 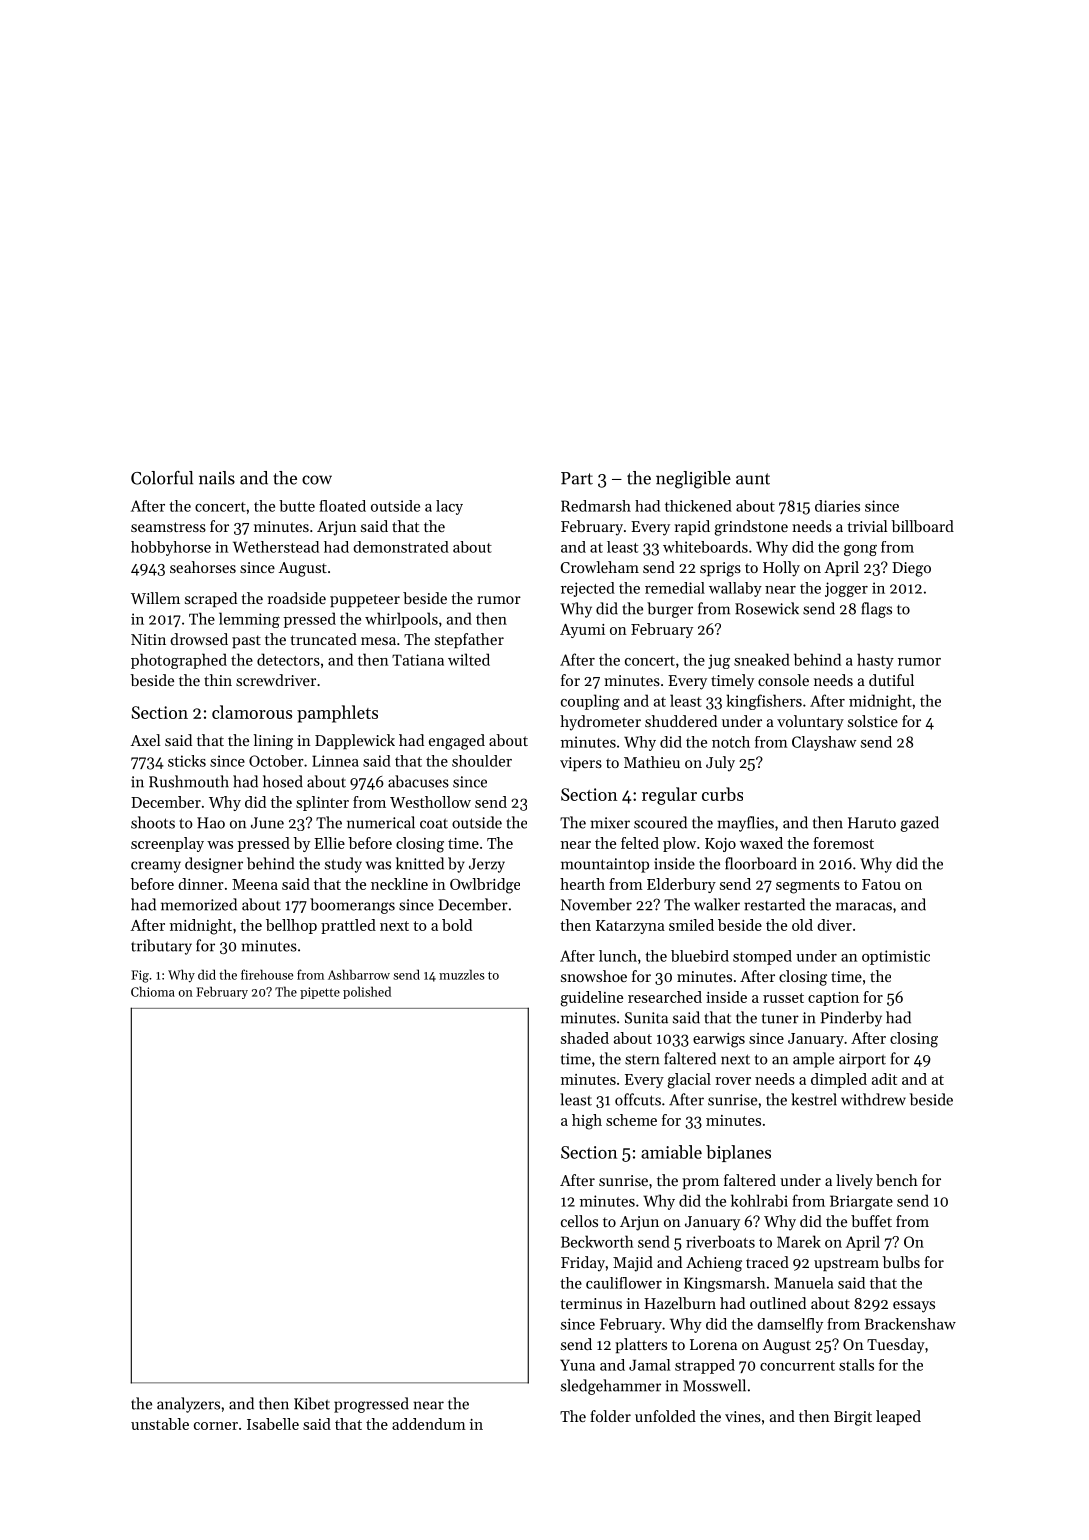 I want to click on butte, so click(x=297, y=506).
